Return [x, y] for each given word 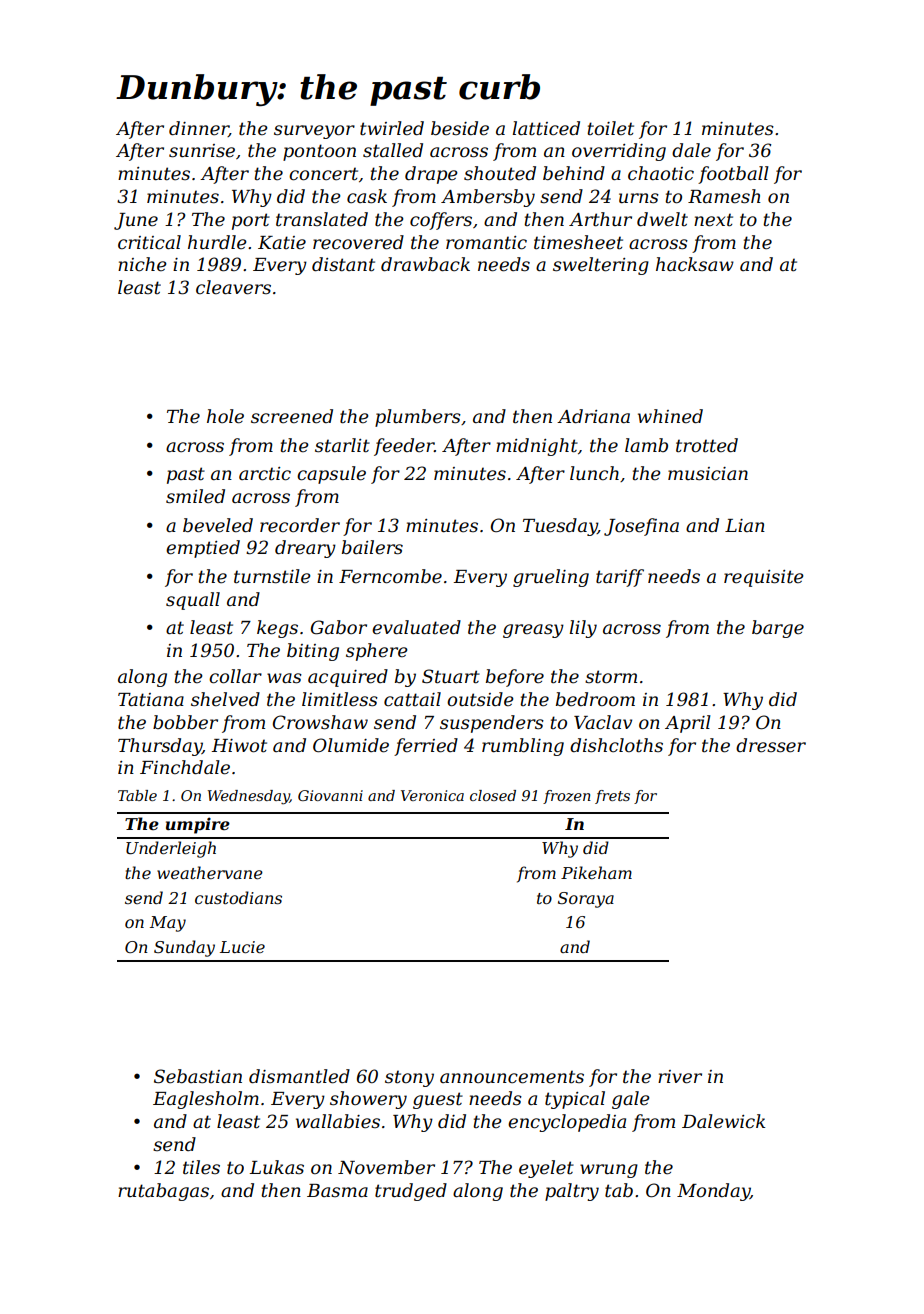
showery [368, 1100]
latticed [546, 128]
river [680, 1077]
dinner [199, 129]
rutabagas [163, 1192]
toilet [610, 128]
